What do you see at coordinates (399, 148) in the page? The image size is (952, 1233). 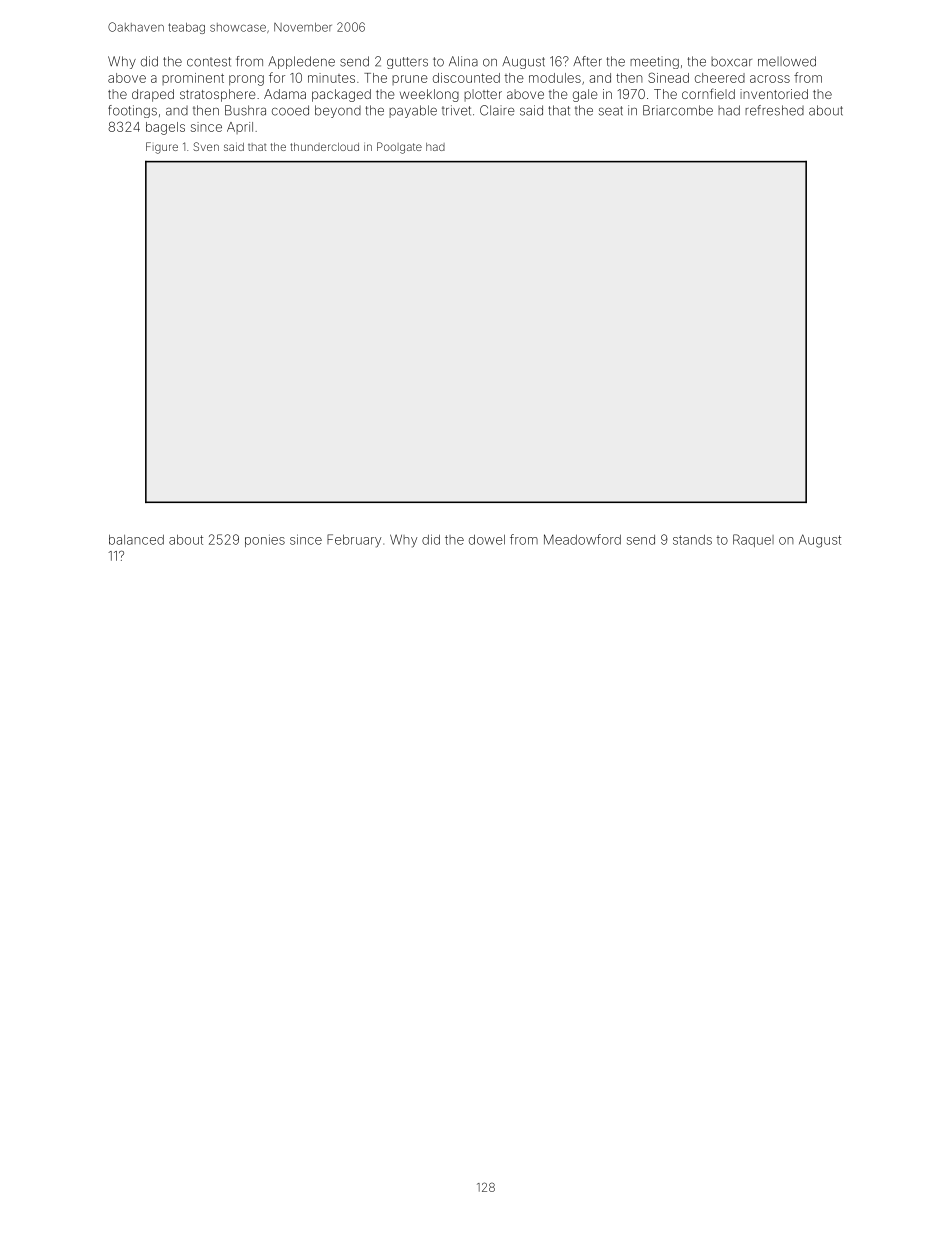 I see `Poolgate` at bounding box center [399, 148].
